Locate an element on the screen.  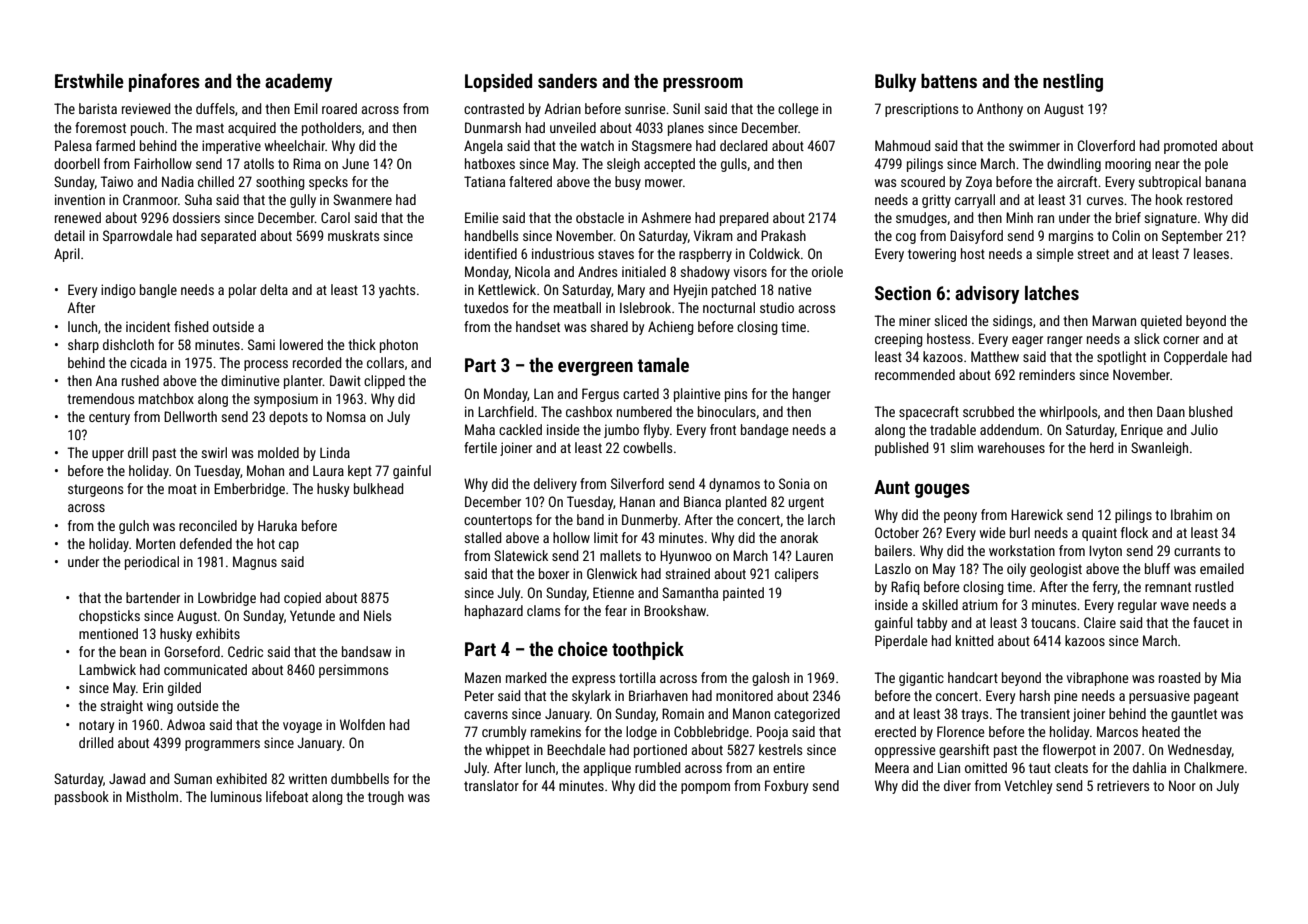
tuxedos is located at coordinates (486, 307).
